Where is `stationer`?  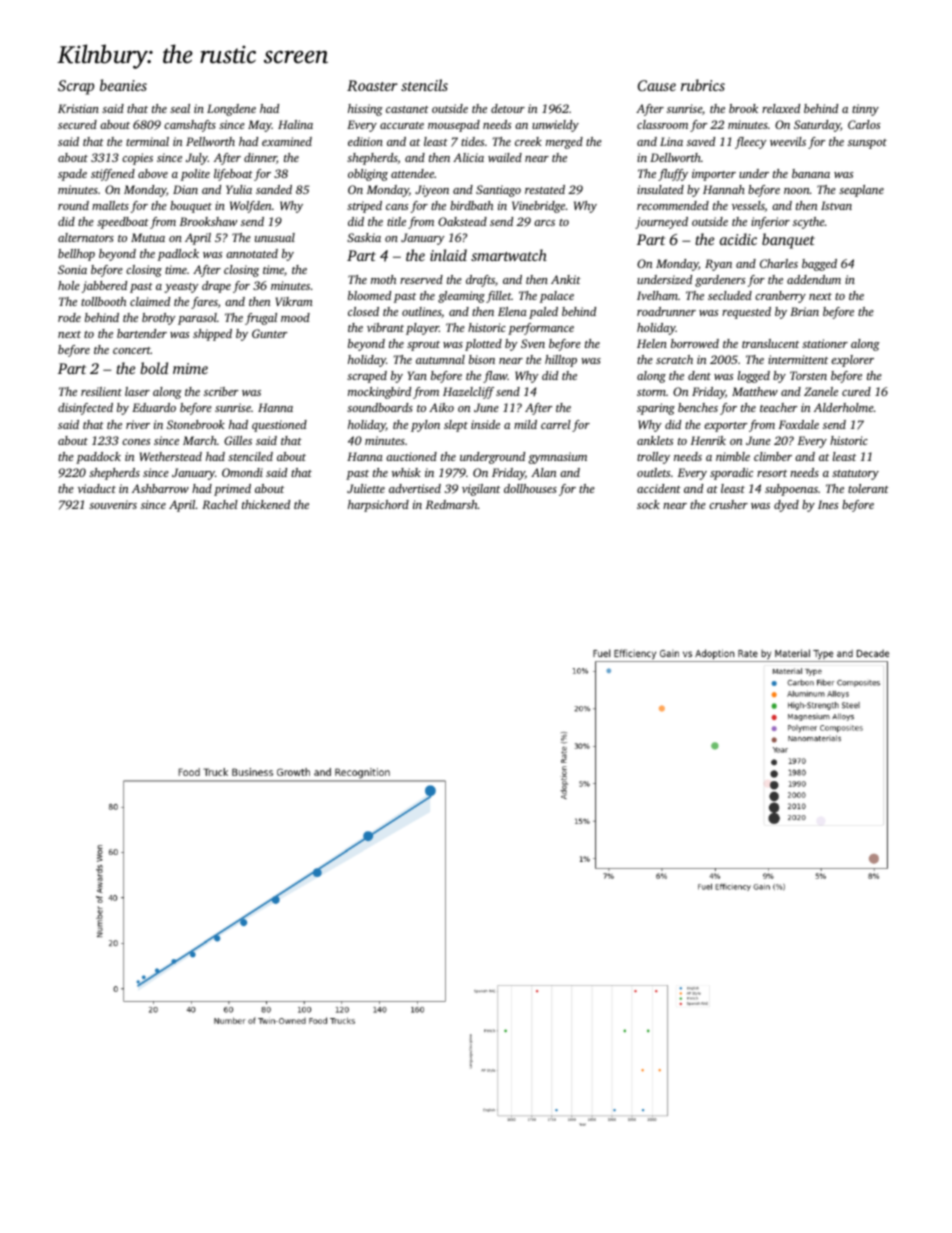 stationer is located at coordinates (825, 343).
